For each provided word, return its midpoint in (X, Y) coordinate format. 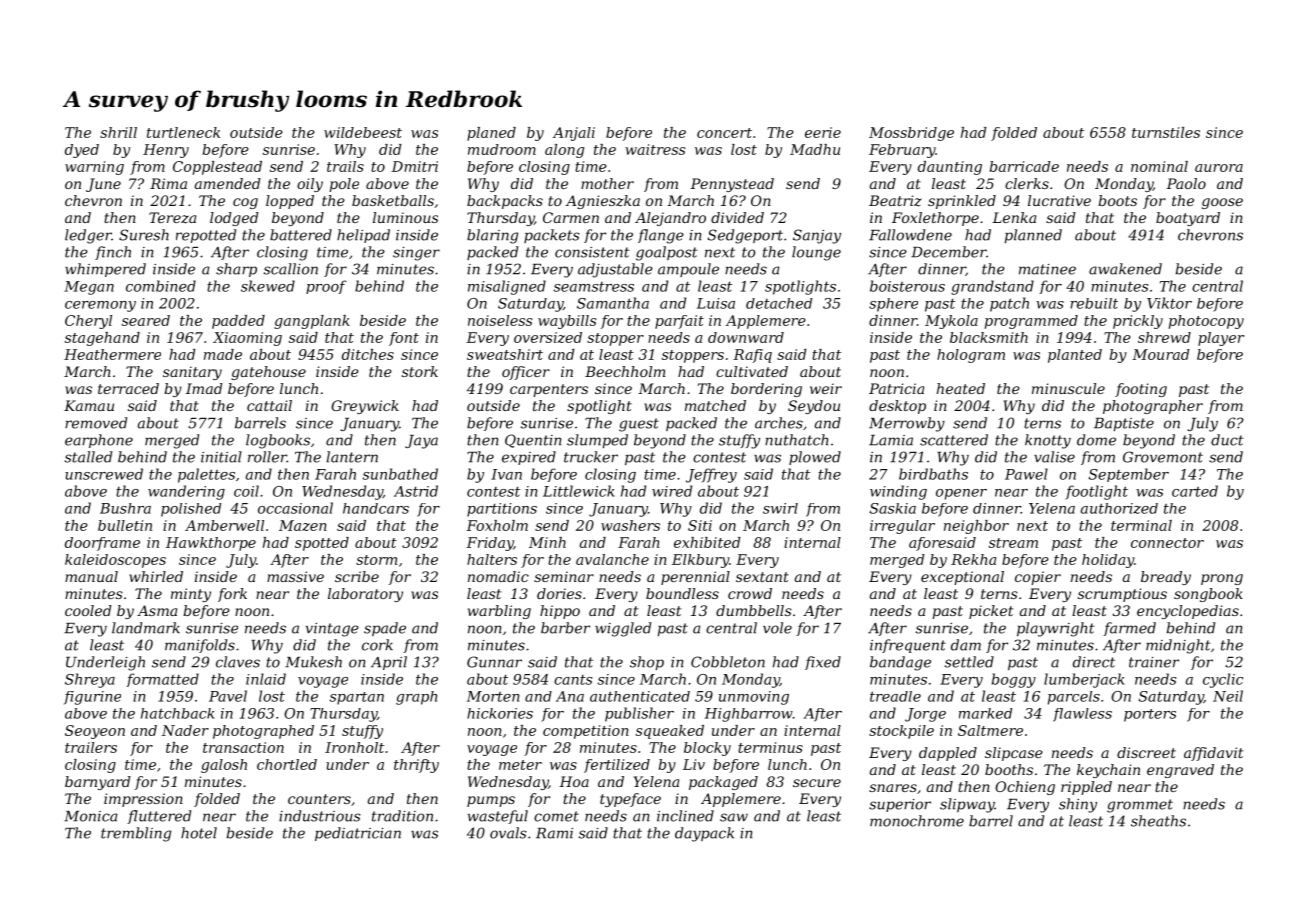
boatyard (1188, 219)
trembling (136, 834)
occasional (295, 508)
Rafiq (752, 356)
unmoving (754, 698)
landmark (146, 628)
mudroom (502, 149)
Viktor (1169, 303)
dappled (948, 754)
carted (1195, 491)
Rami (554, 833)
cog (245, 203)
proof (326, 287)
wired (672, 491)
